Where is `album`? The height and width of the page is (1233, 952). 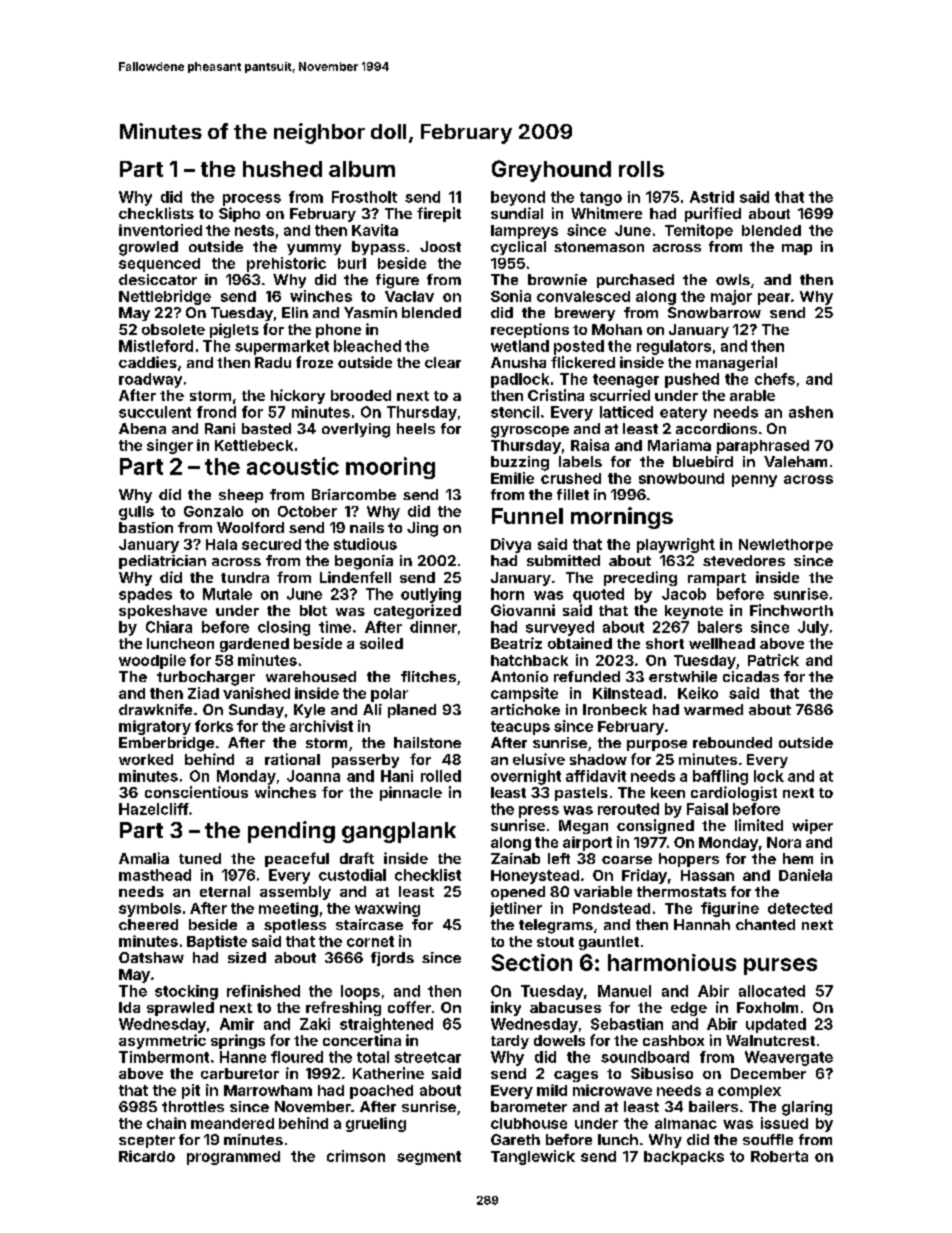
album is located at coordinates (362, 169).
